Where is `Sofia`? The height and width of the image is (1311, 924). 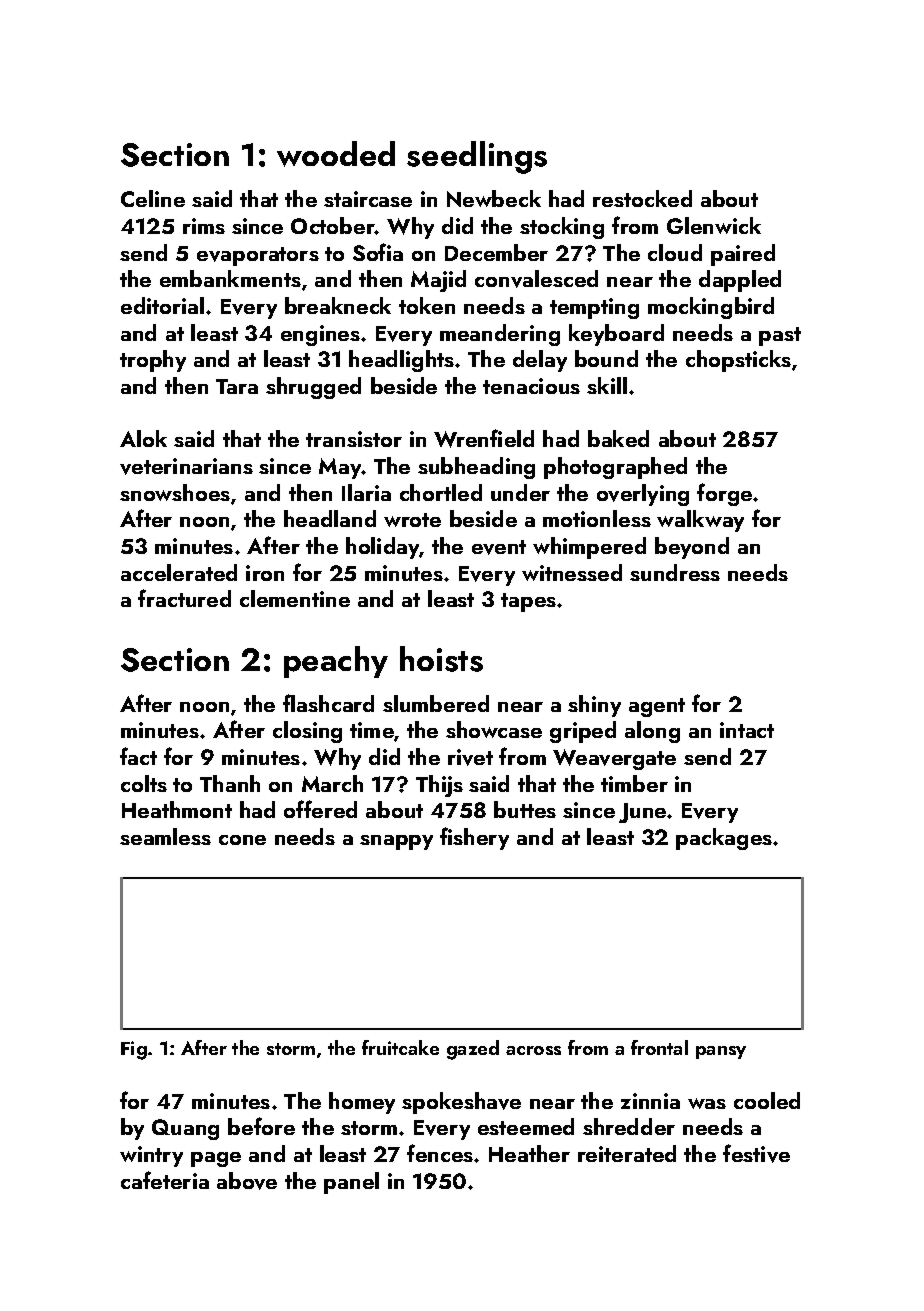
Sofia is located at coordinates (378, 252).
